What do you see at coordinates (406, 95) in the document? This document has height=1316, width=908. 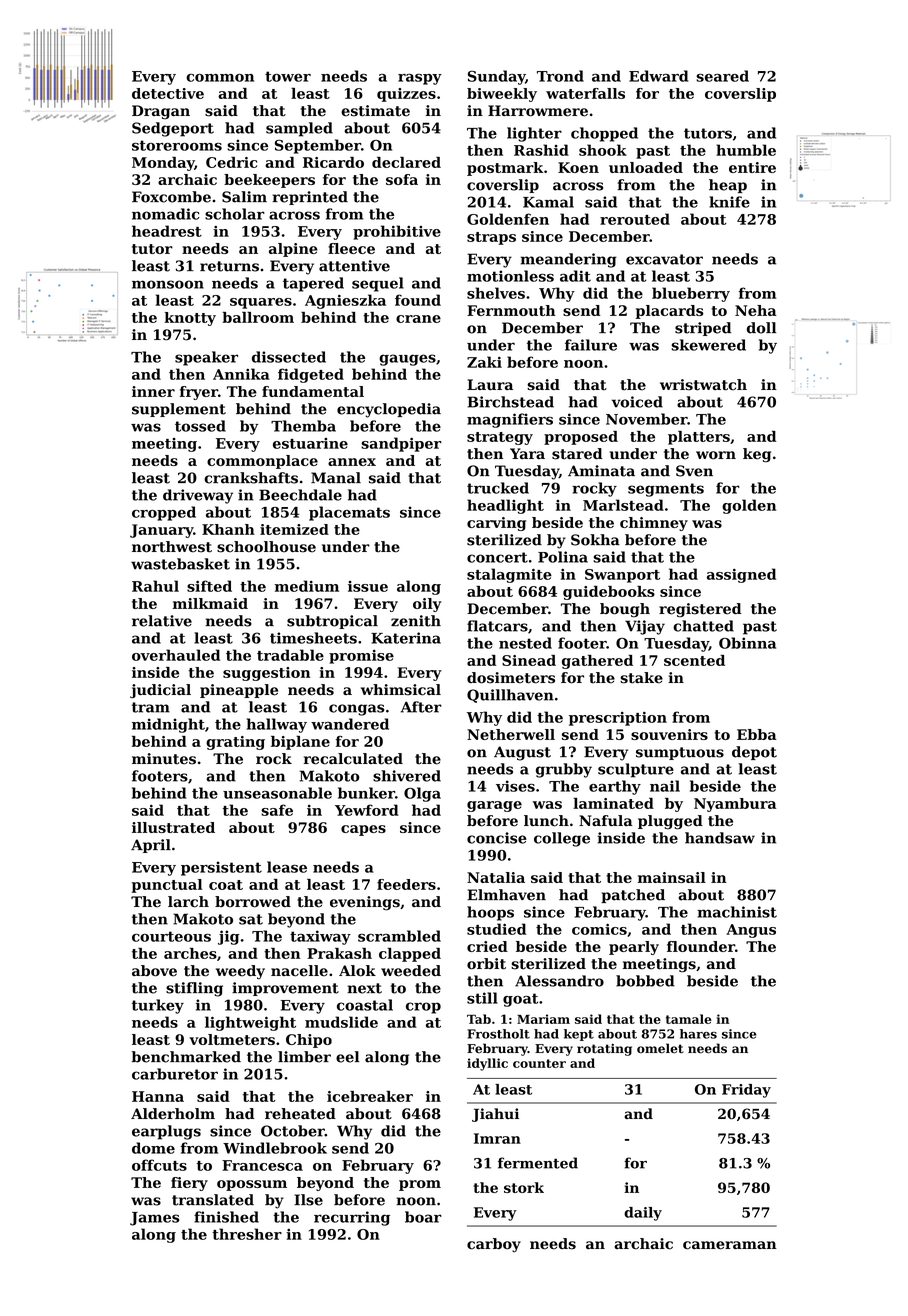 I see `quizzes` at bounding box center [406, 95].
